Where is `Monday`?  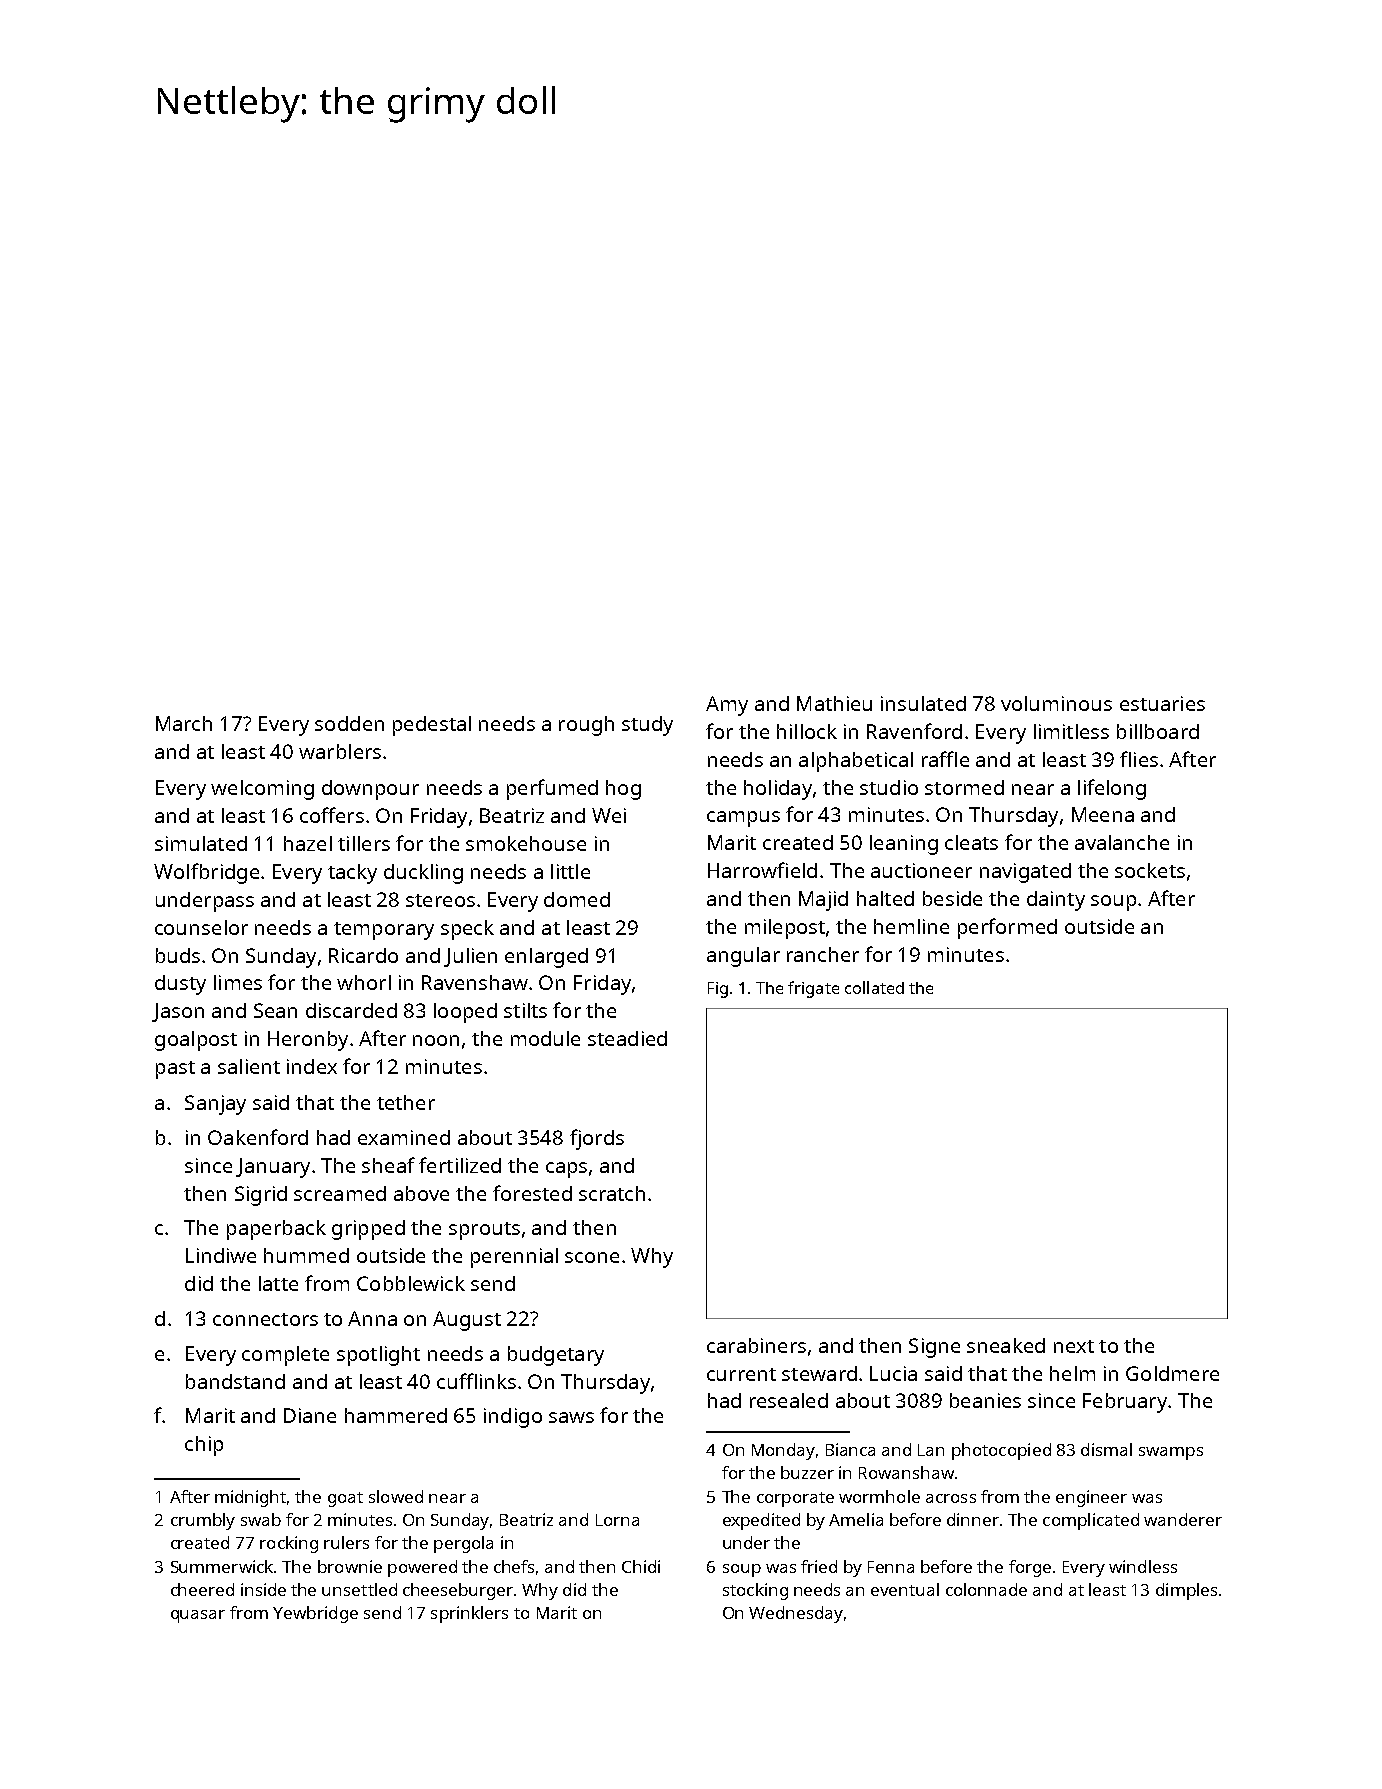
Monday is located at coordinates (783, 1451).
